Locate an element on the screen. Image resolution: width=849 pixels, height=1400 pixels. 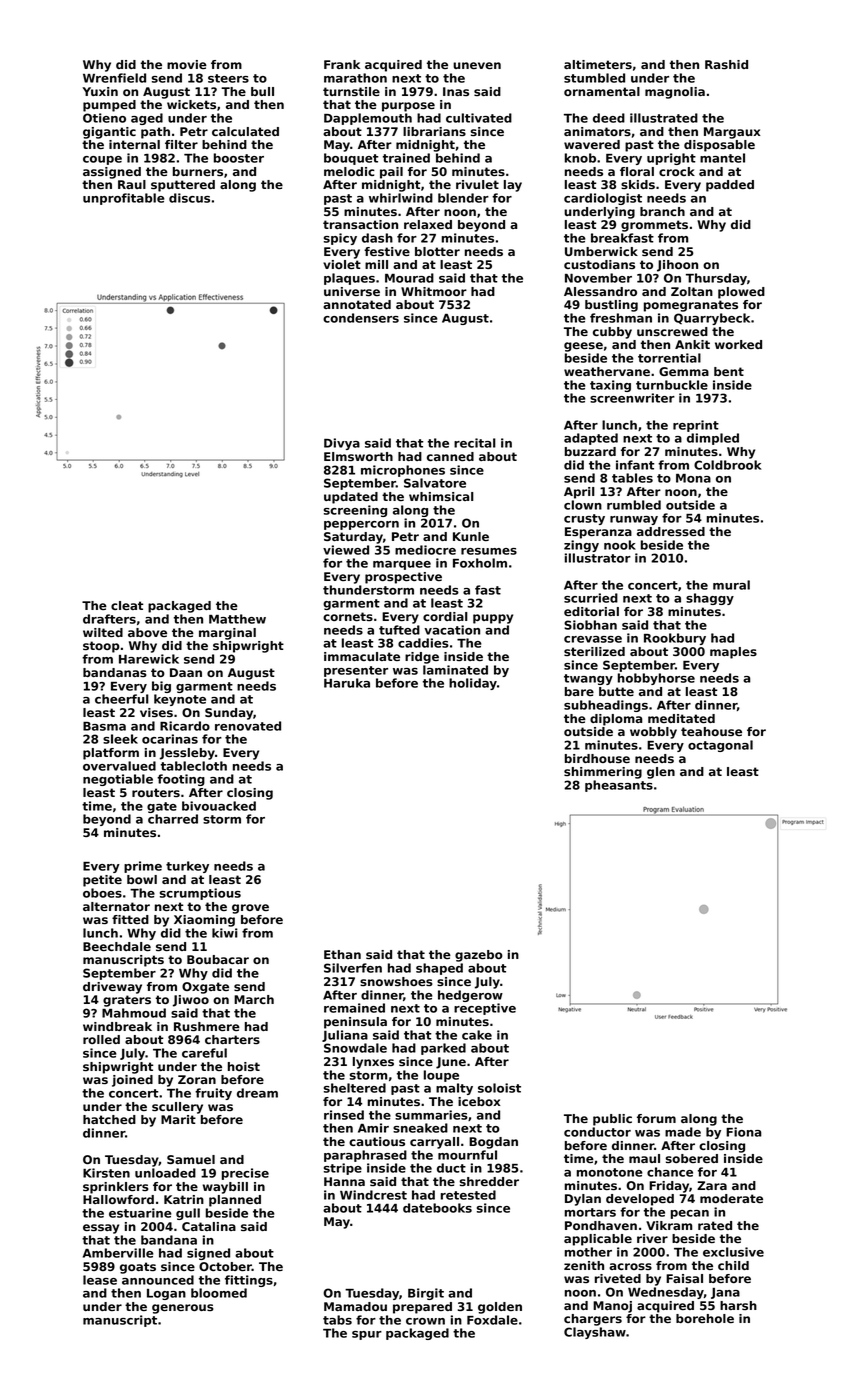
booster is located at coordinates (239, 158).
